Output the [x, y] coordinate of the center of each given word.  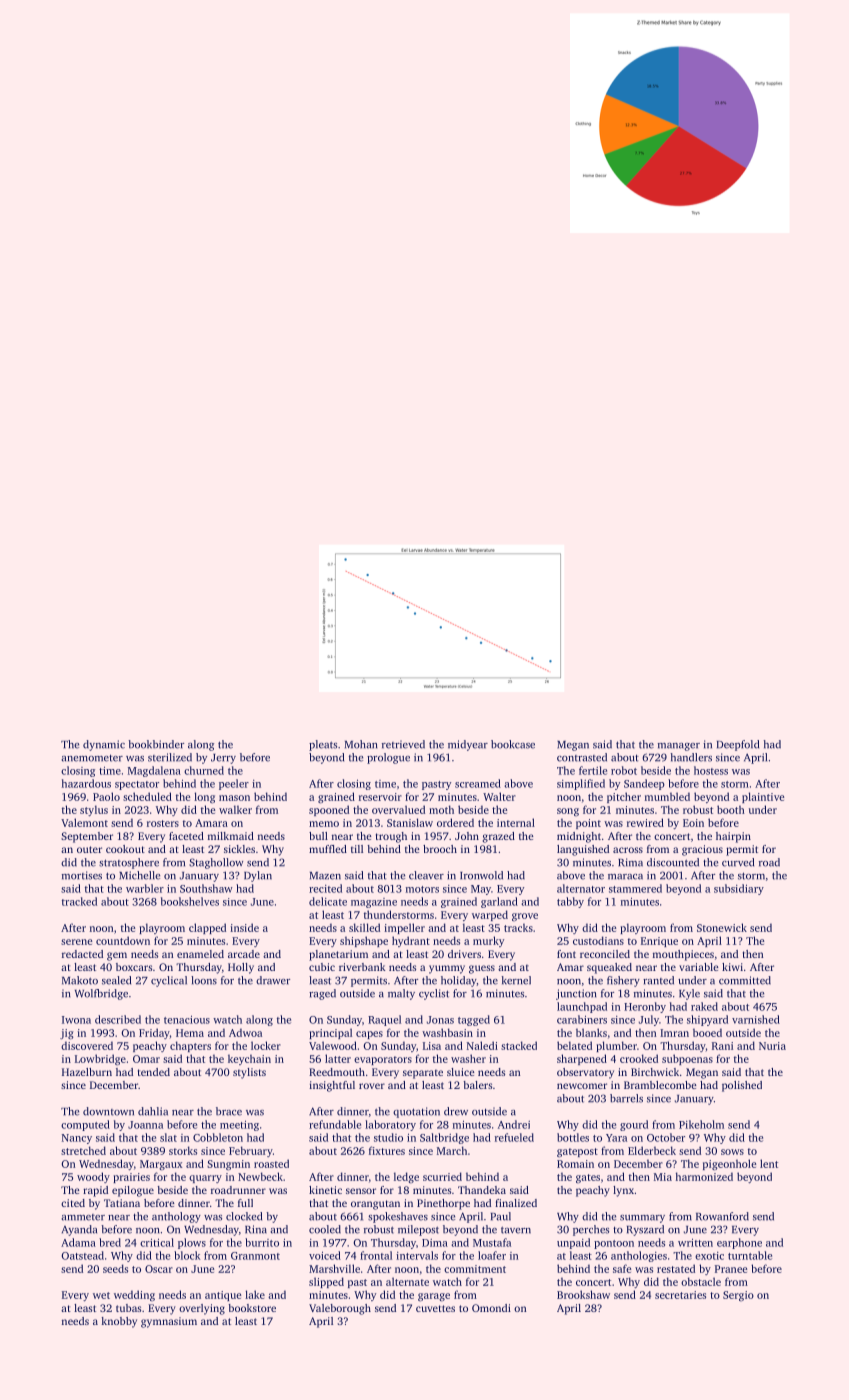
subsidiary [739, 889]
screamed [478, 783]
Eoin [693, 823]
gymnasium [169, 1322]
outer [89, 849]
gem [117, 956]
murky [488, 941]
